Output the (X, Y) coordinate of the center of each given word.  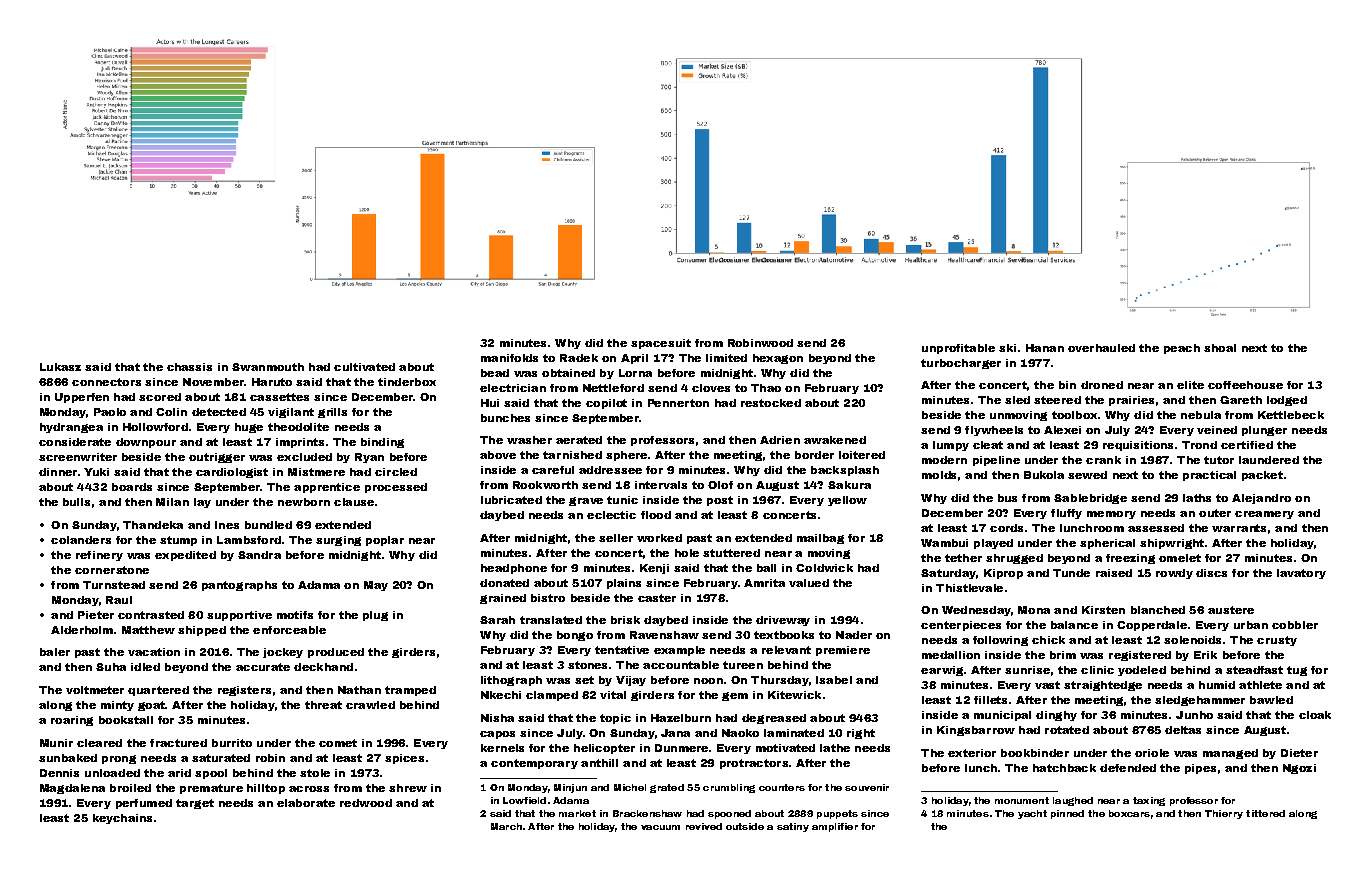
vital (613, 695)
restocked (771, 403)
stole (315, 773)
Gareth (1241, 400)
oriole (1152, 753)
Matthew (148, 630)
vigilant (291, 413)
